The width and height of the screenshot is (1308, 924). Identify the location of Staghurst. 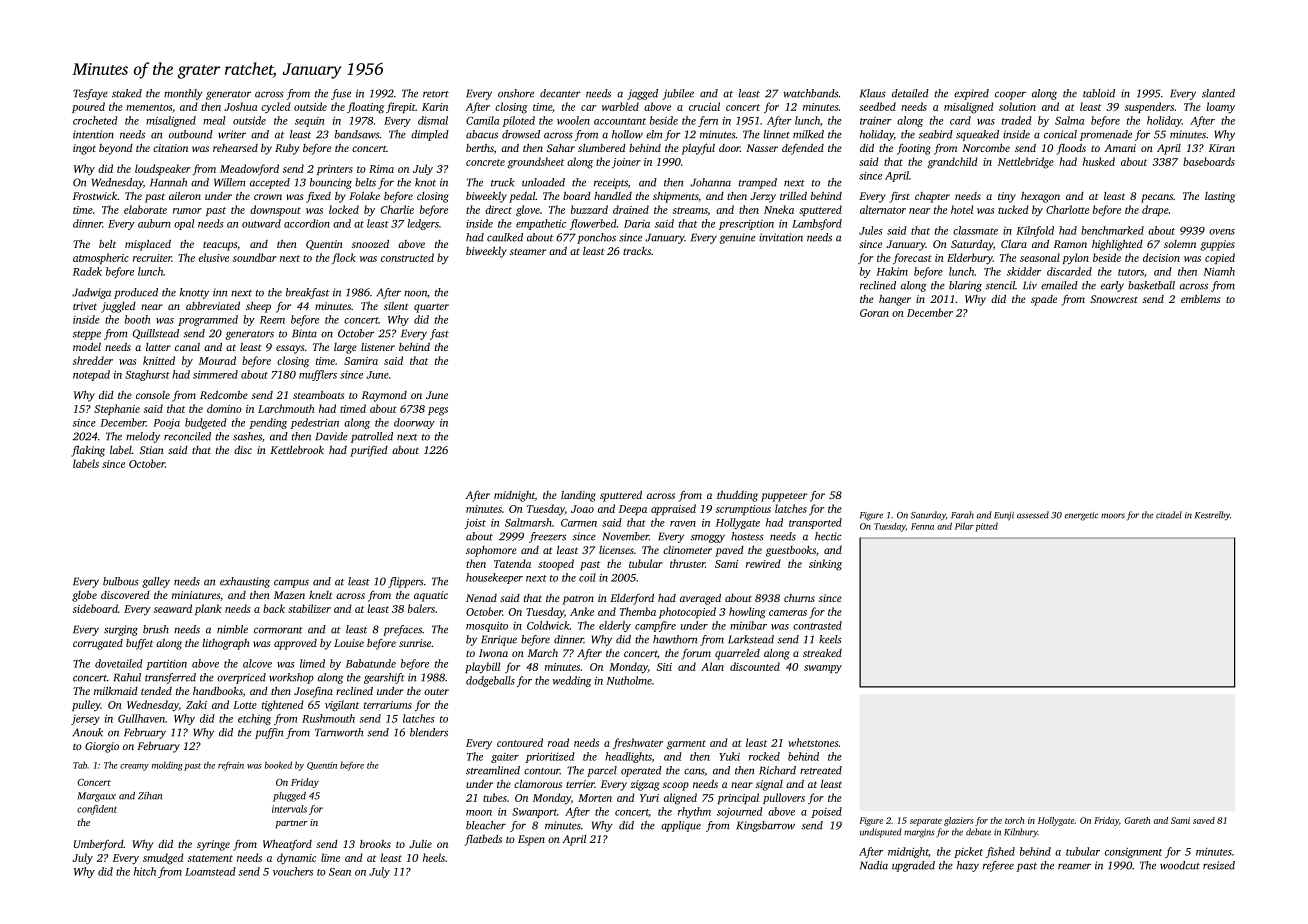
(147, 375).
